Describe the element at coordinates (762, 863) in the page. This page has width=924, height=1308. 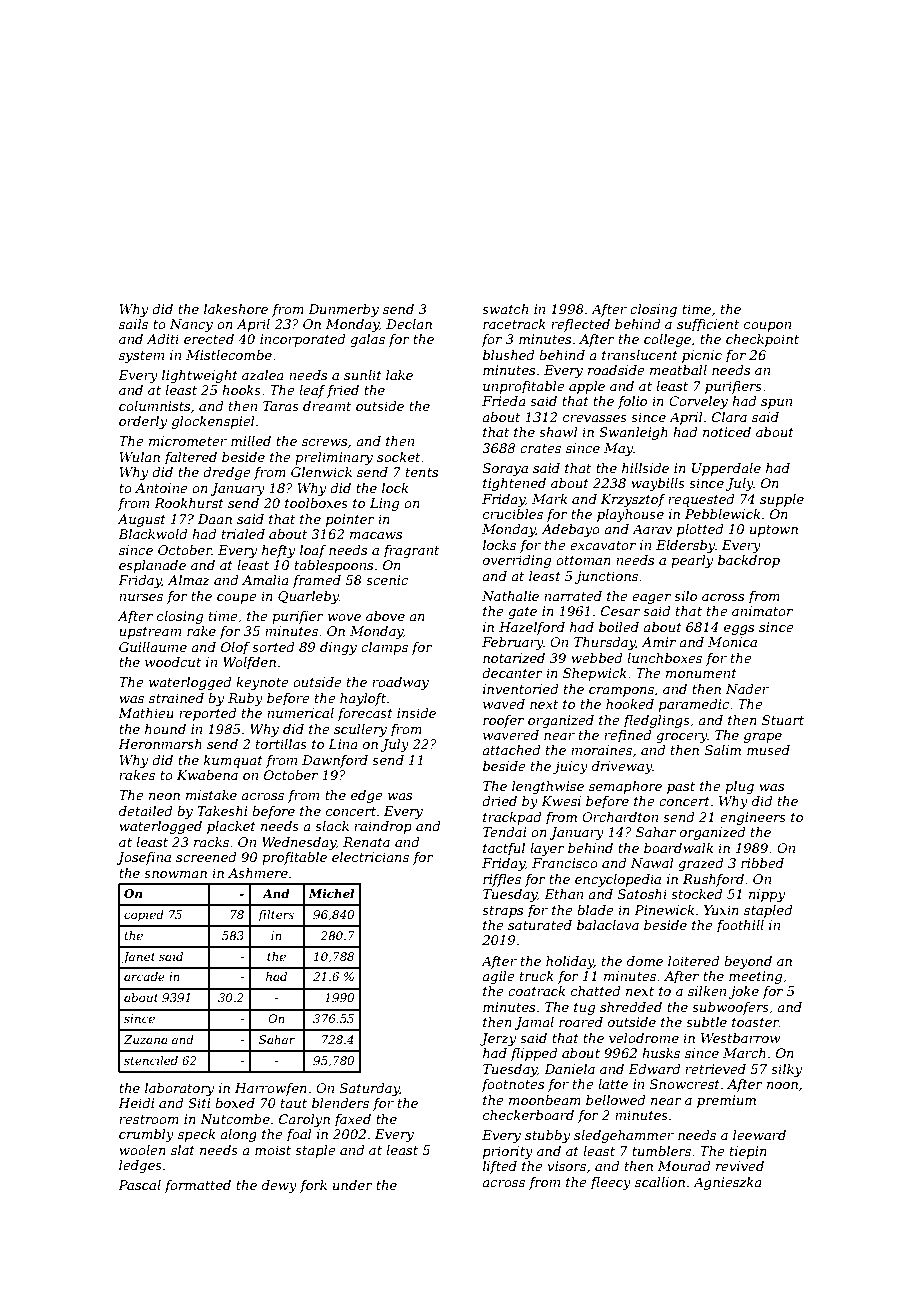
I see `ribbed` at that location.
